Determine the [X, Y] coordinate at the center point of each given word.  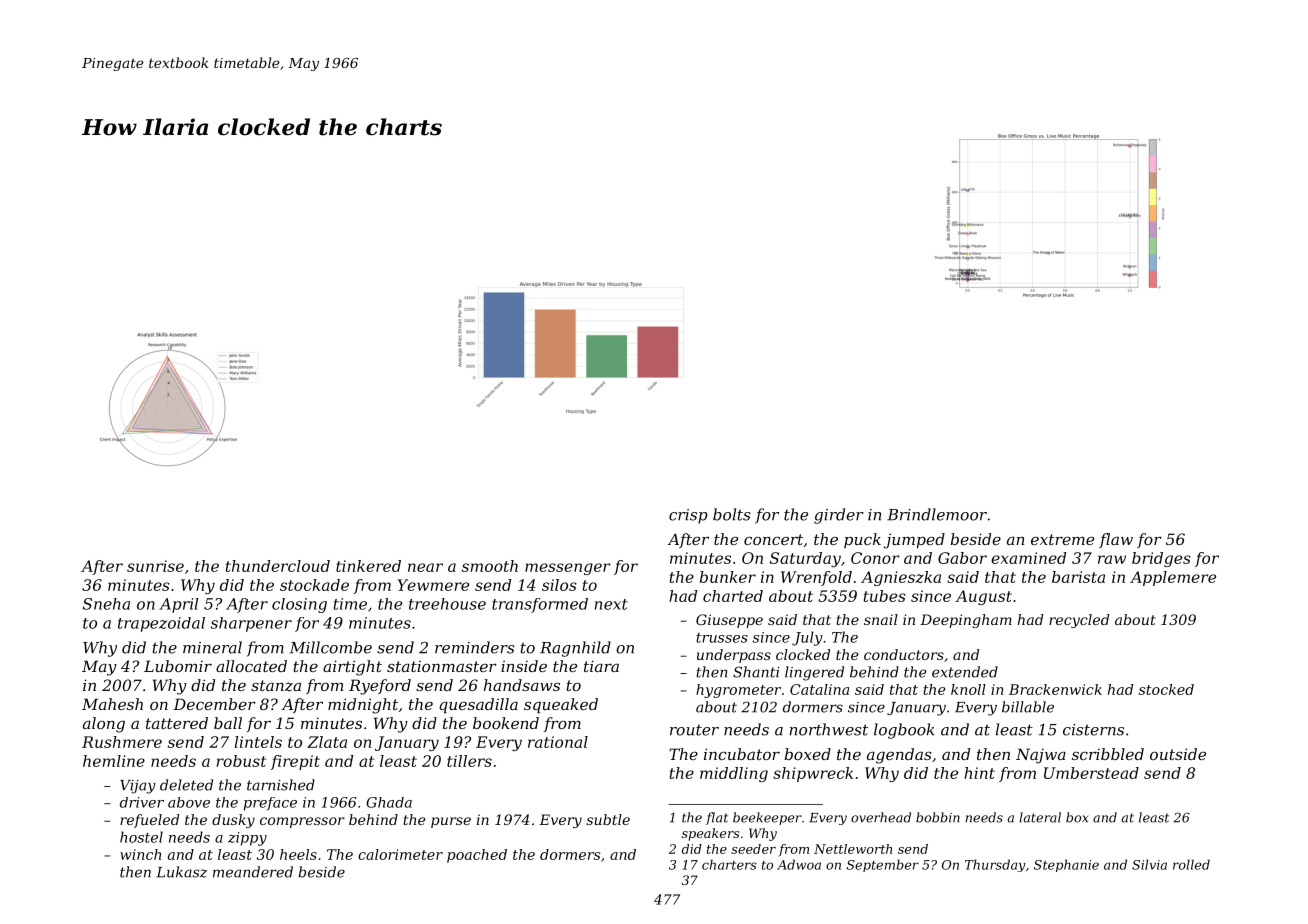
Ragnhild [575, 649]
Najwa [1041, 756]
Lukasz [181, 872]
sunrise [155, 566]
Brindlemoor [937, 514]
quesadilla [478, 705]
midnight [363, 706]
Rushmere [122, 742]
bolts [732, 514]
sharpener [251, 624]
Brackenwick [1055, 689]
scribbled [1108, 754]
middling [734, 774]
